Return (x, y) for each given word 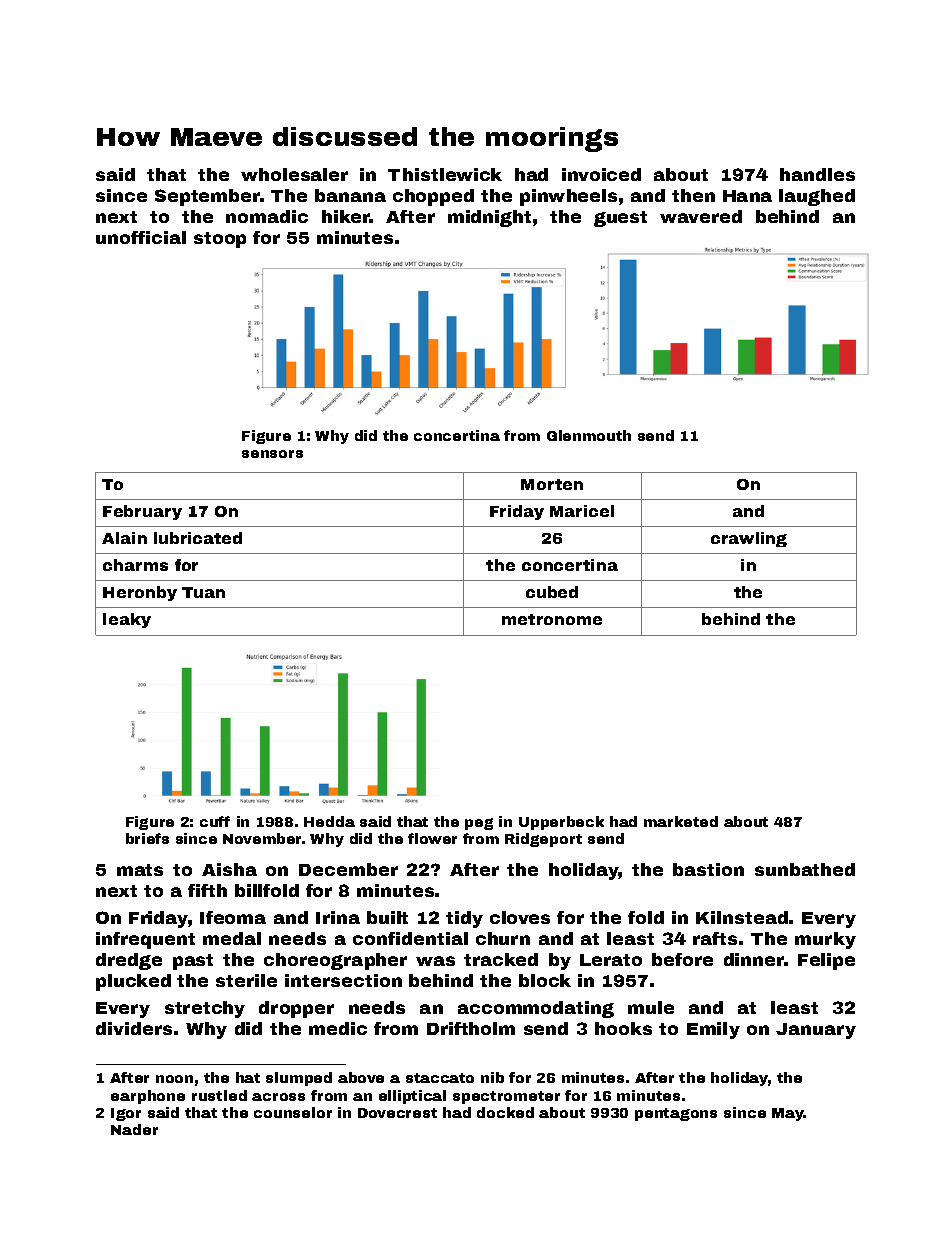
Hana (747, 196)
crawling (749, 539)
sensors (272, 454)
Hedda (329, 821)
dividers (134, 1028)
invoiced (601, 174)
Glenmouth (589, 435)
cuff (215, 821)
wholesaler (294, 174)
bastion (708, 869)
